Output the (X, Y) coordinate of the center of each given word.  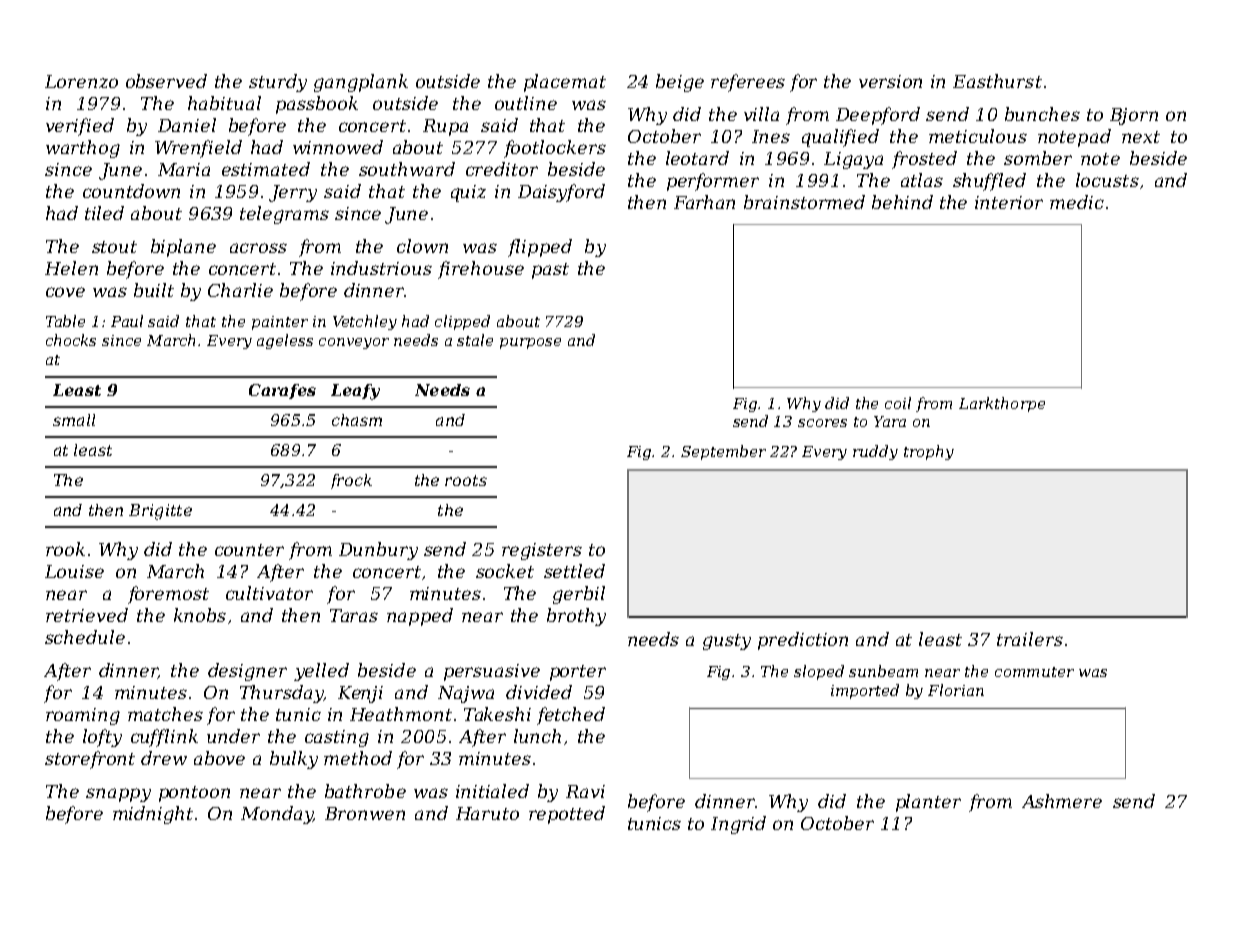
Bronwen (365, 813)
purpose (530, 343)
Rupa (445, 127)
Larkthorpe (1002, 404)
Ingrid (738, 825)
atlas (922, 180)
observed (166, 81)
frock (351, 481)
